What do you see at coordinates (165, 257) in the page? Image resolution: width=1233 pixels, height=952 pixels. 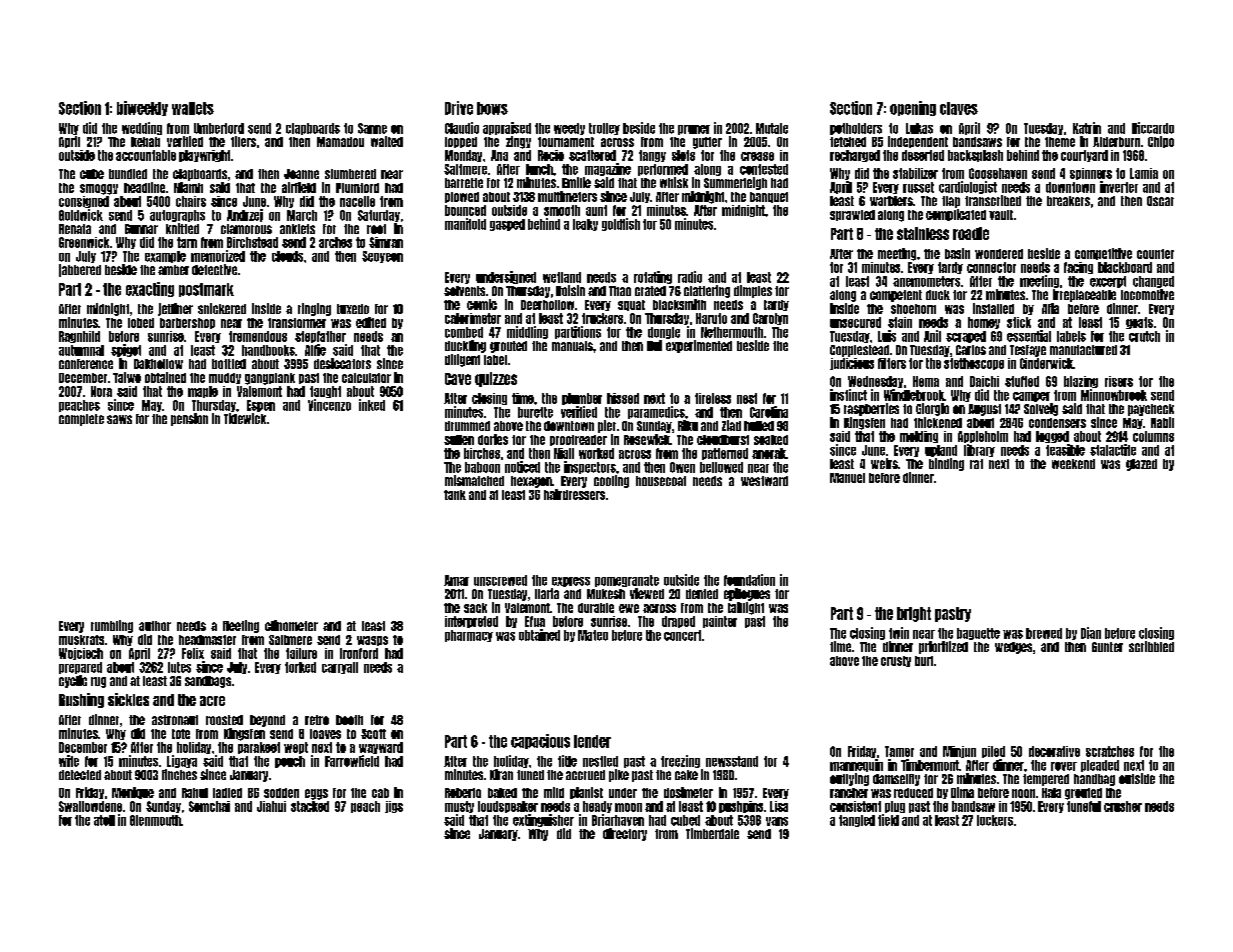 I see `example` at bounding box center [165, 257].
